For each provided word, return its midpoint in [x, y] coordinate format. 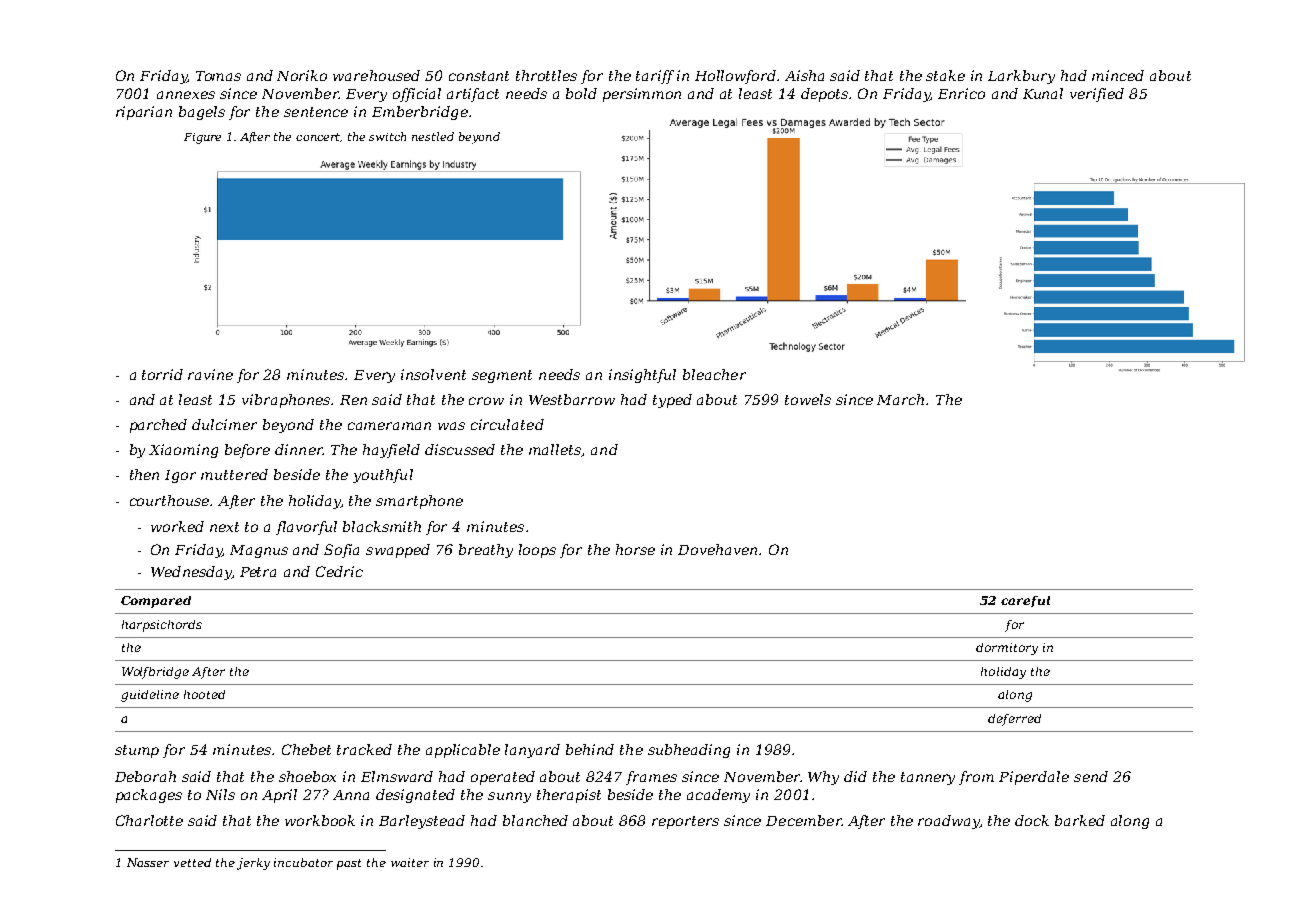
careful [1025, 601]
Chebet [306, 749]
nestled [433, 136]
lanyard [532, 751]
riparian [144, 113]
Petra [258, 572]
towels [808, 399]
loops [537, 551]
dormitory [1007, 649]
